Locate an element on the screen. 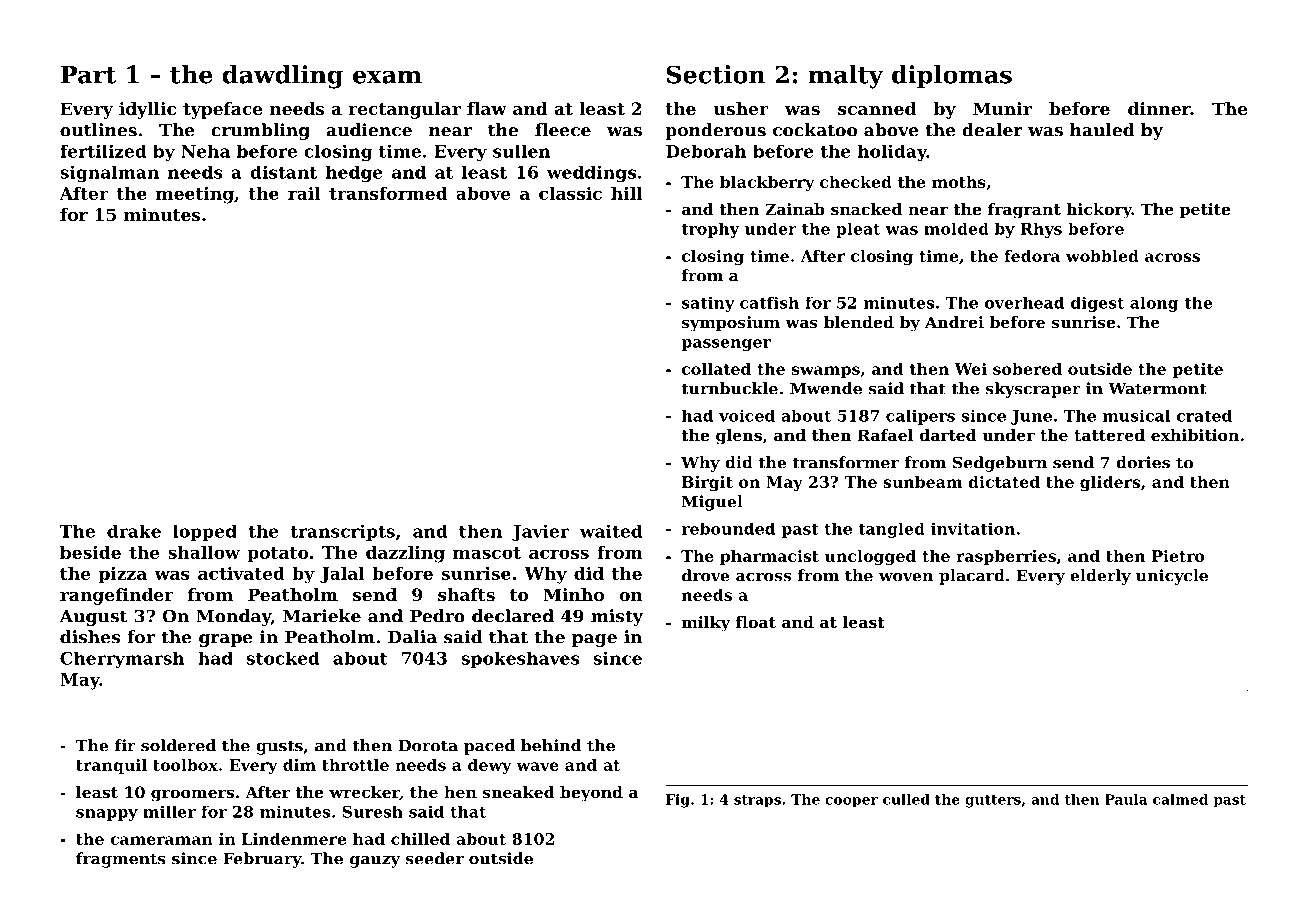  rebounded is located at coordinates (728, 529).
